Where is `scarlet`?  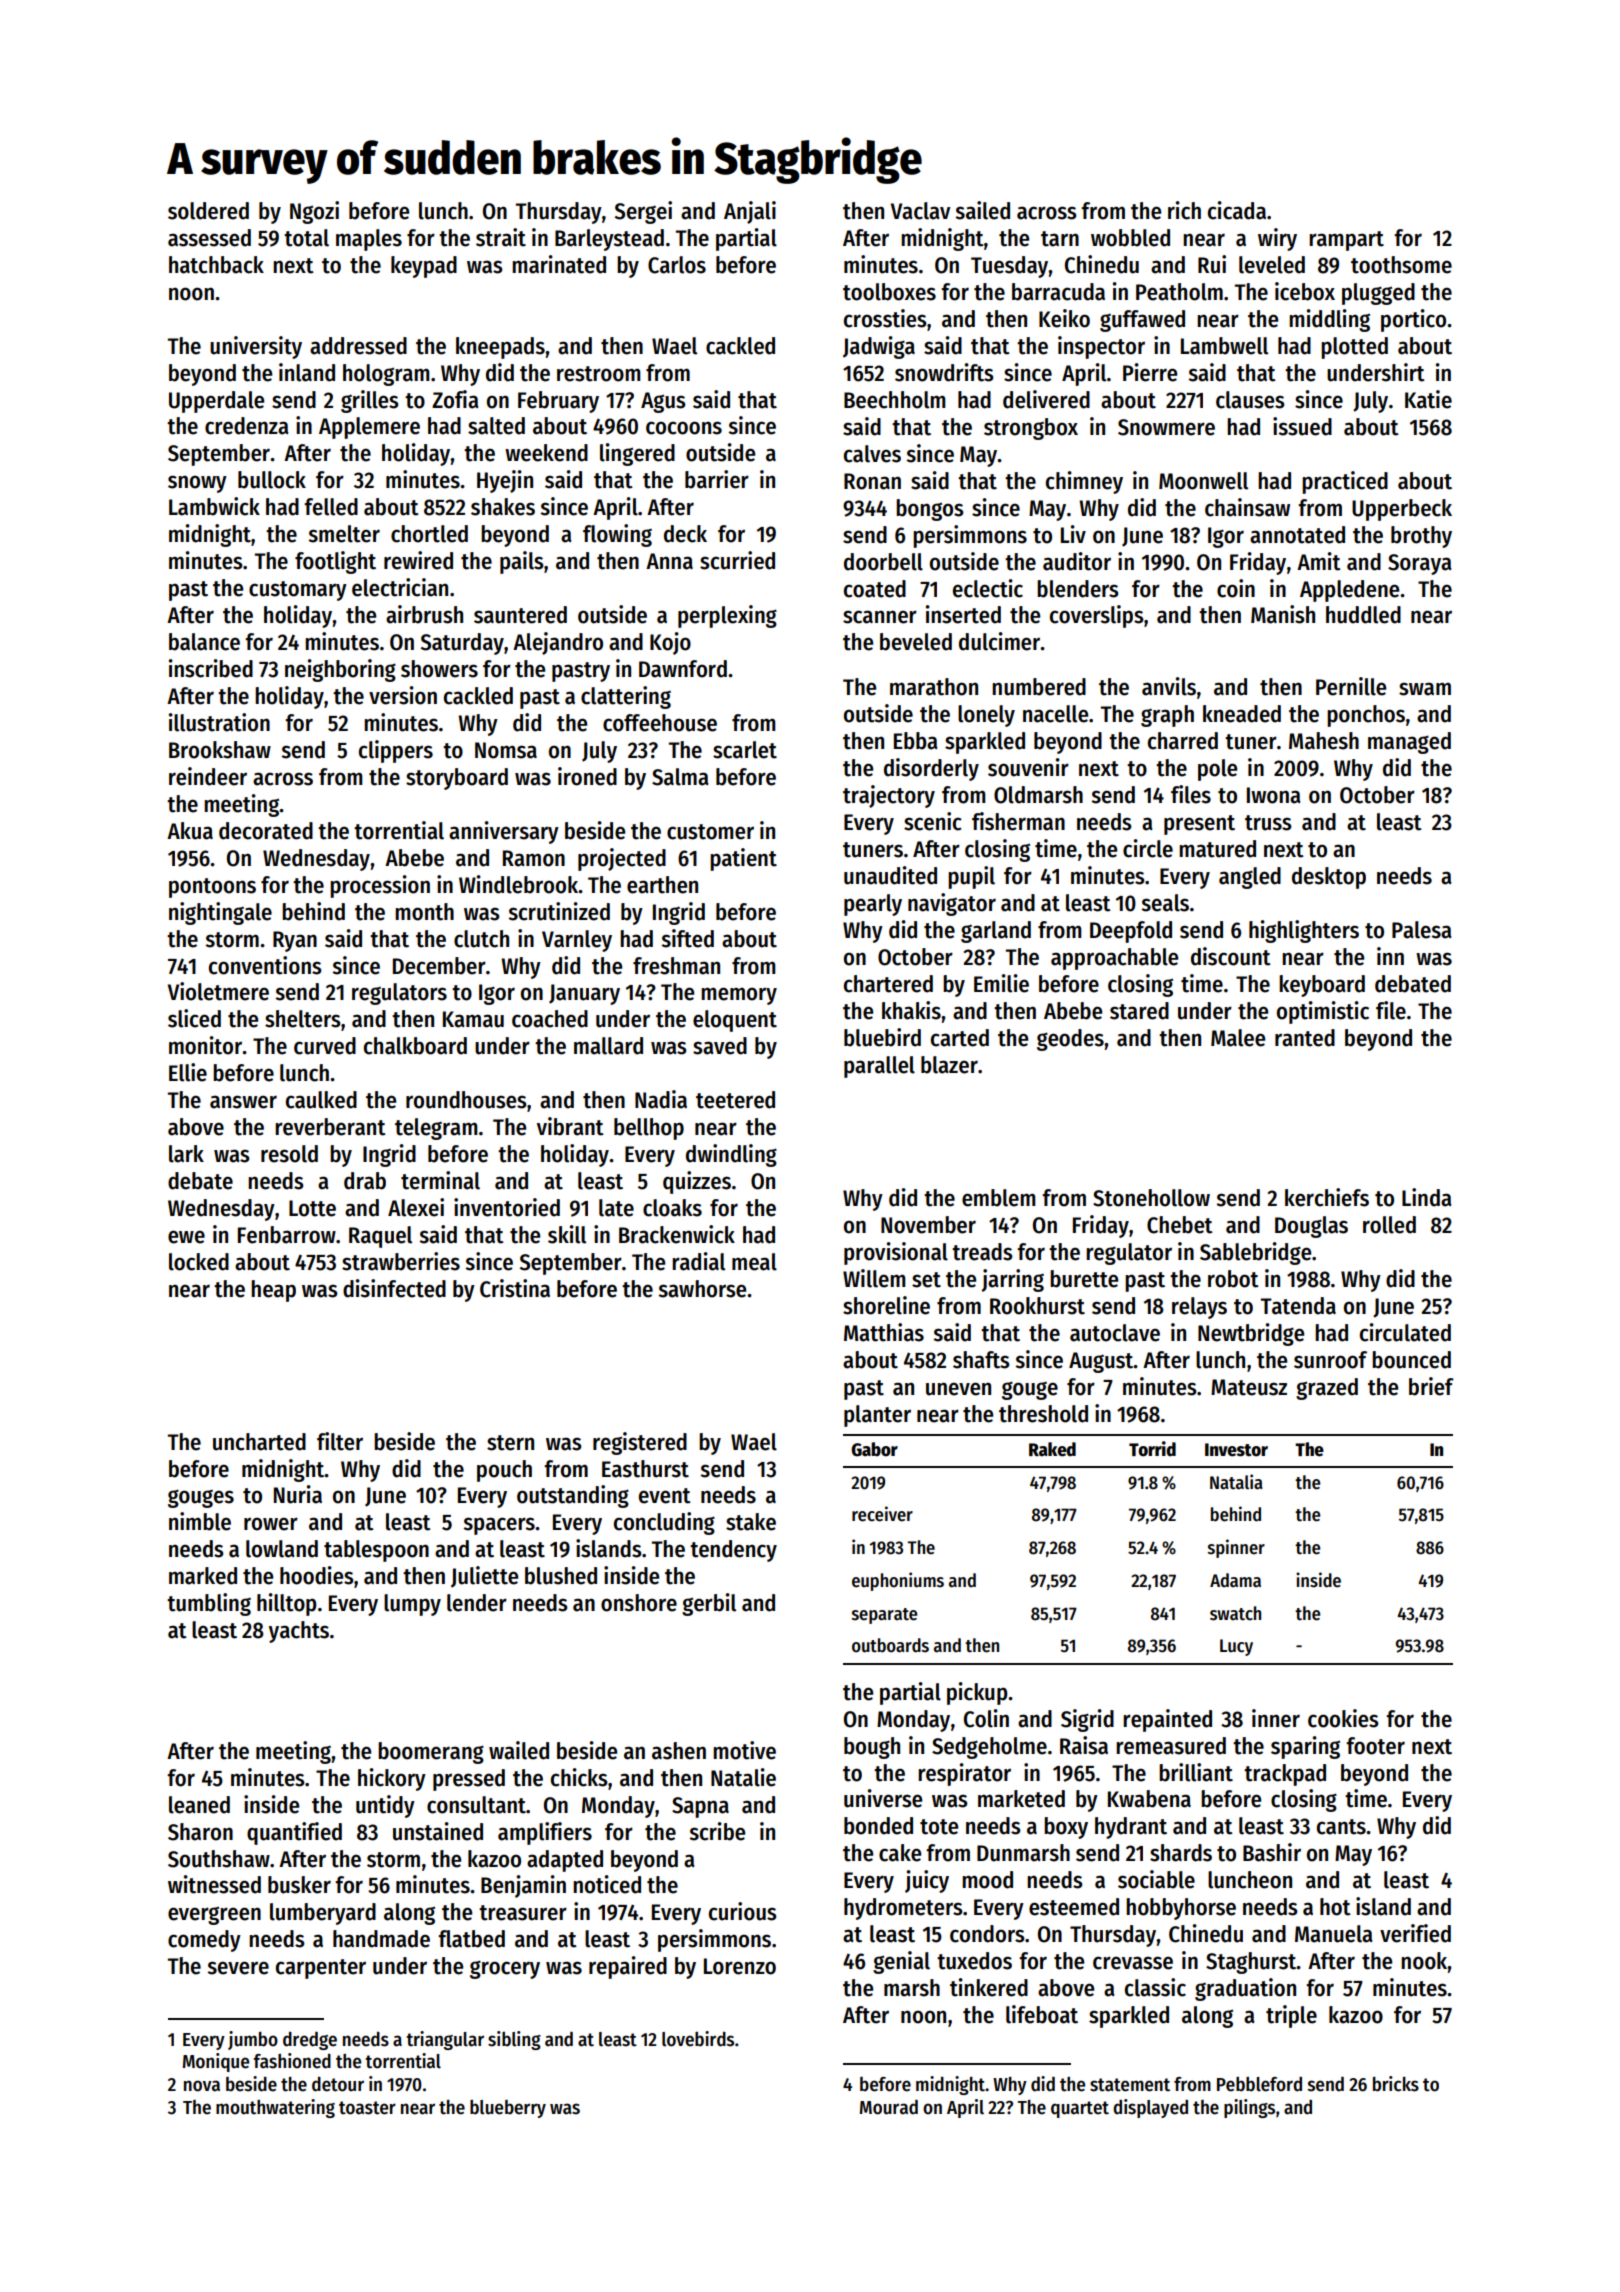
scarlet is located at coordinates (745, 750).
